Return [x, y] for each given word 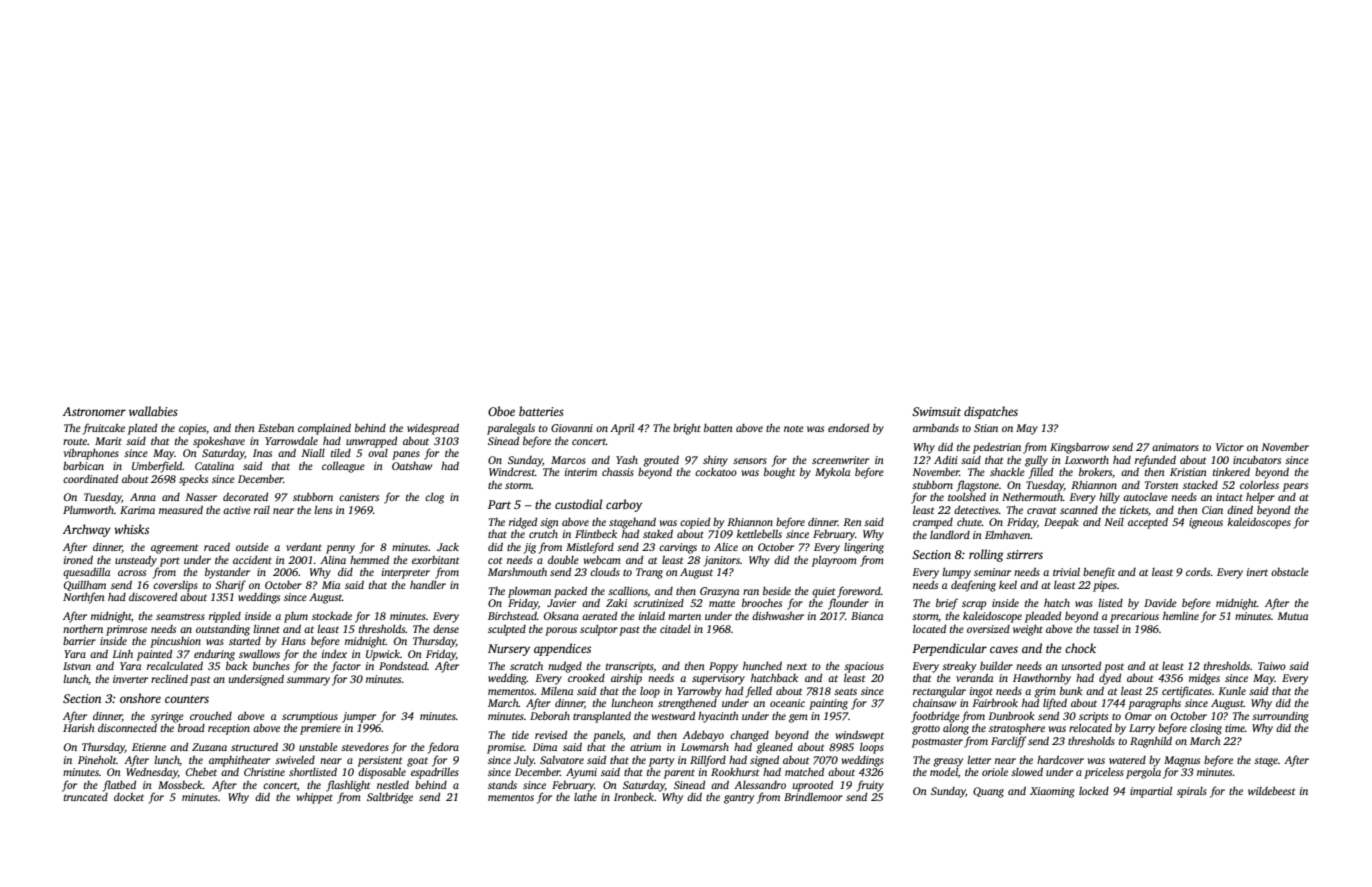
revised [551, 734]
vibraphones [91, 454]
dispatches [991, 412]
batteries [541, 411]
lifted [1055, 704]
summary [308, 681]
